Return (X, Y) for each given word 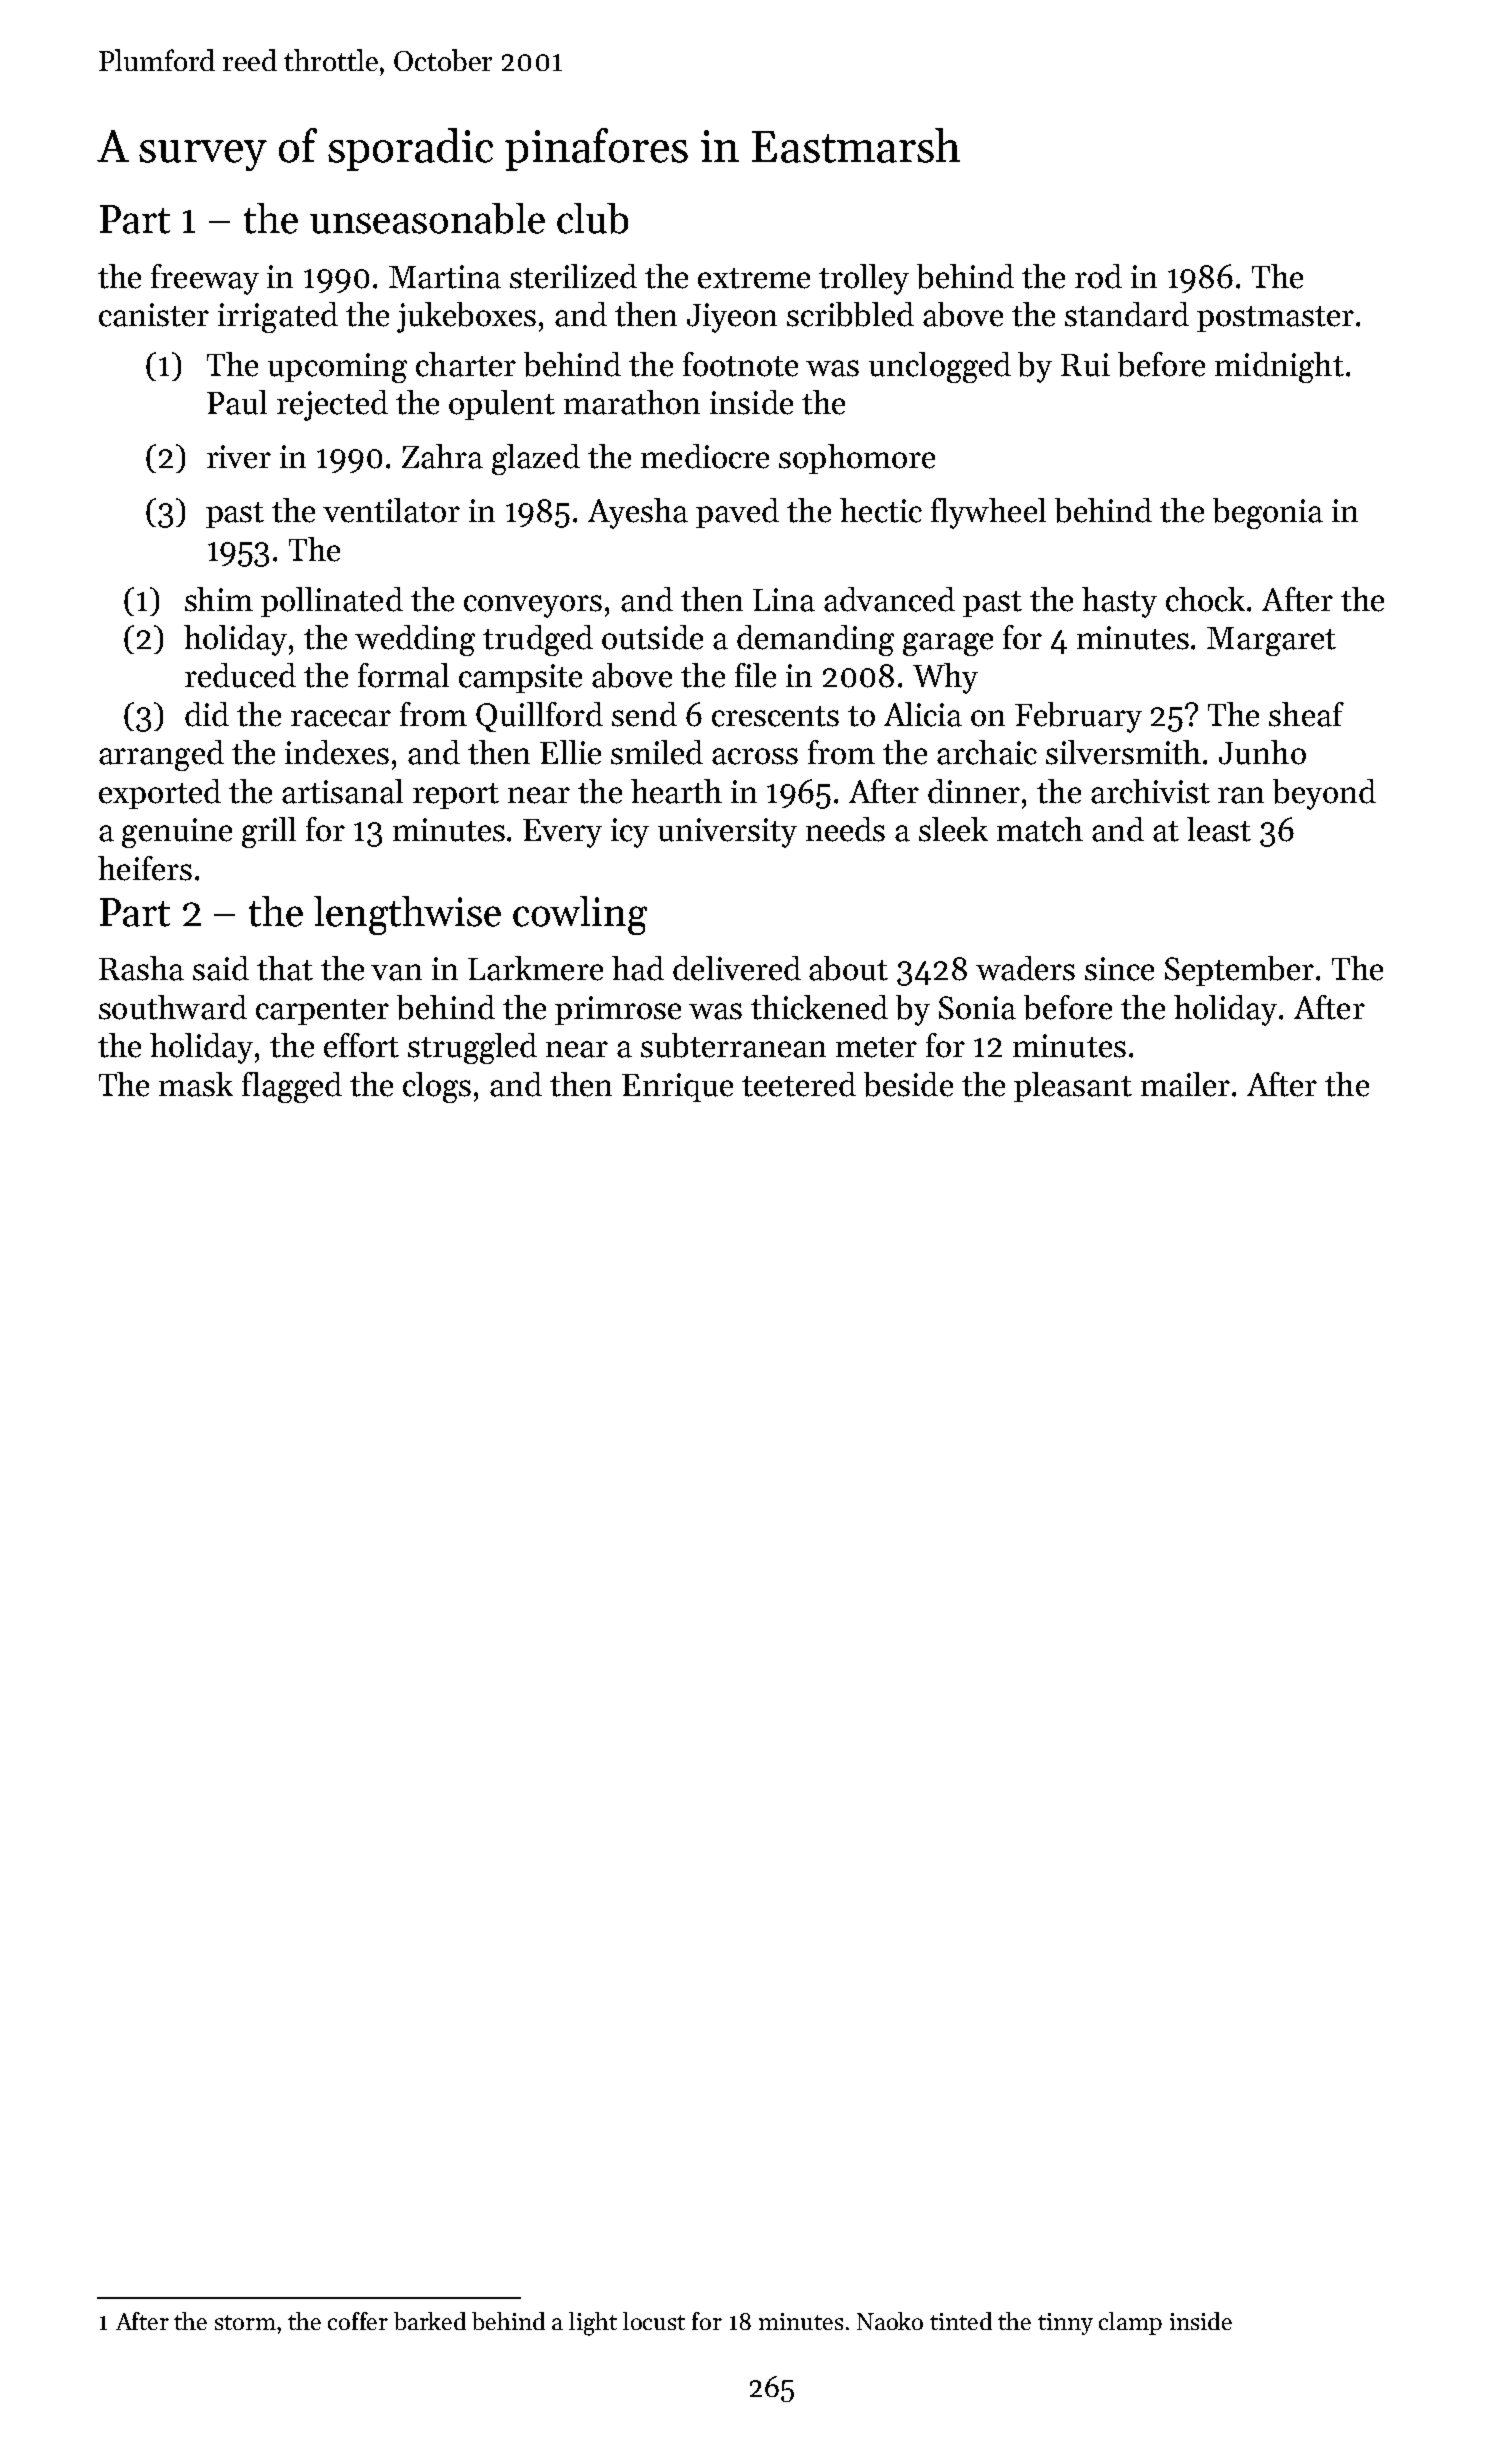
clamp (1130, 2323)
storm (245, 2322)
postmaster (1275, 319)
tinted (961, 2321)
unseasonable (427, 218)
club (592, 218)
